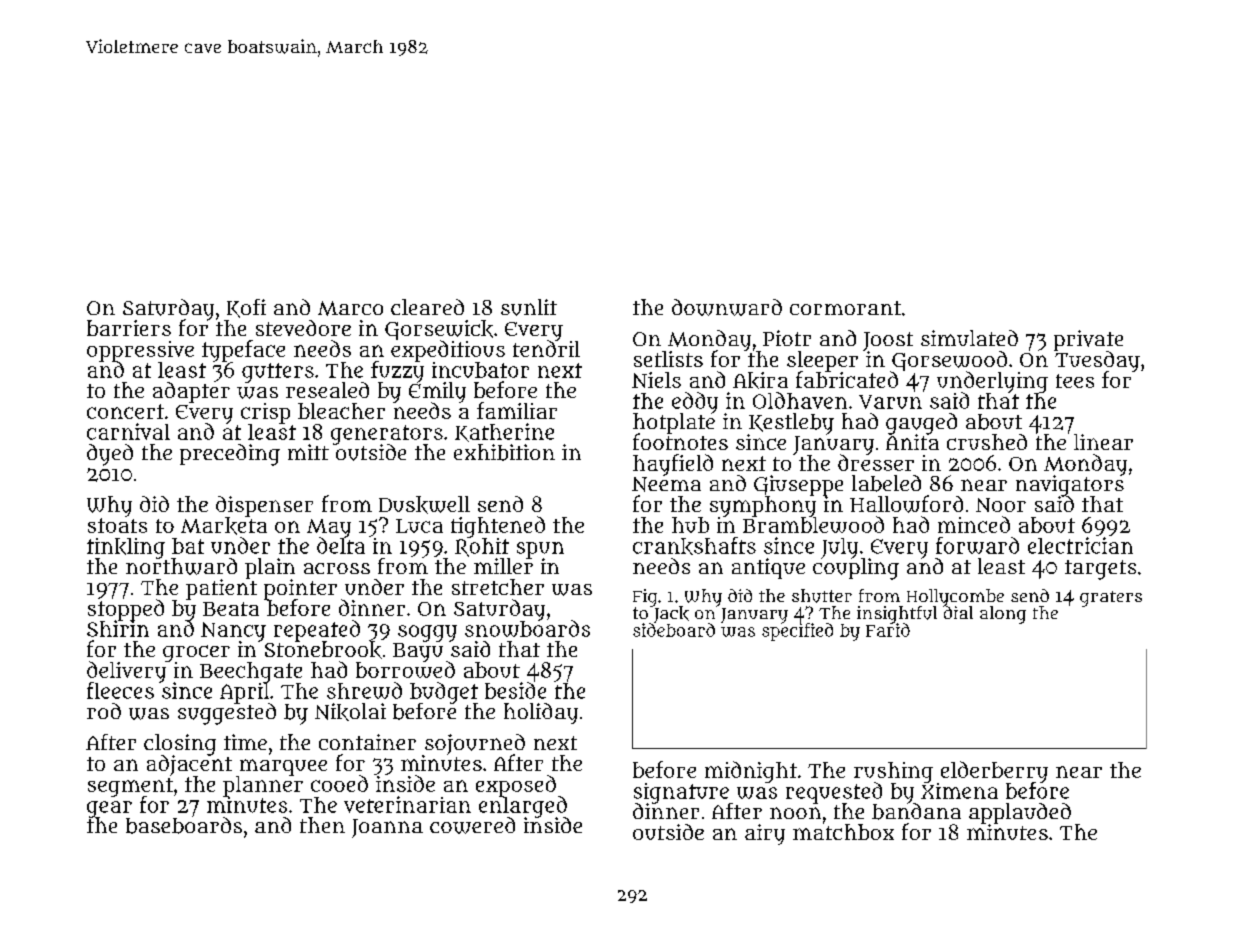 The width and height of the image is (1233, 952). I want to click on Gorsewood, so click(949, 361).
